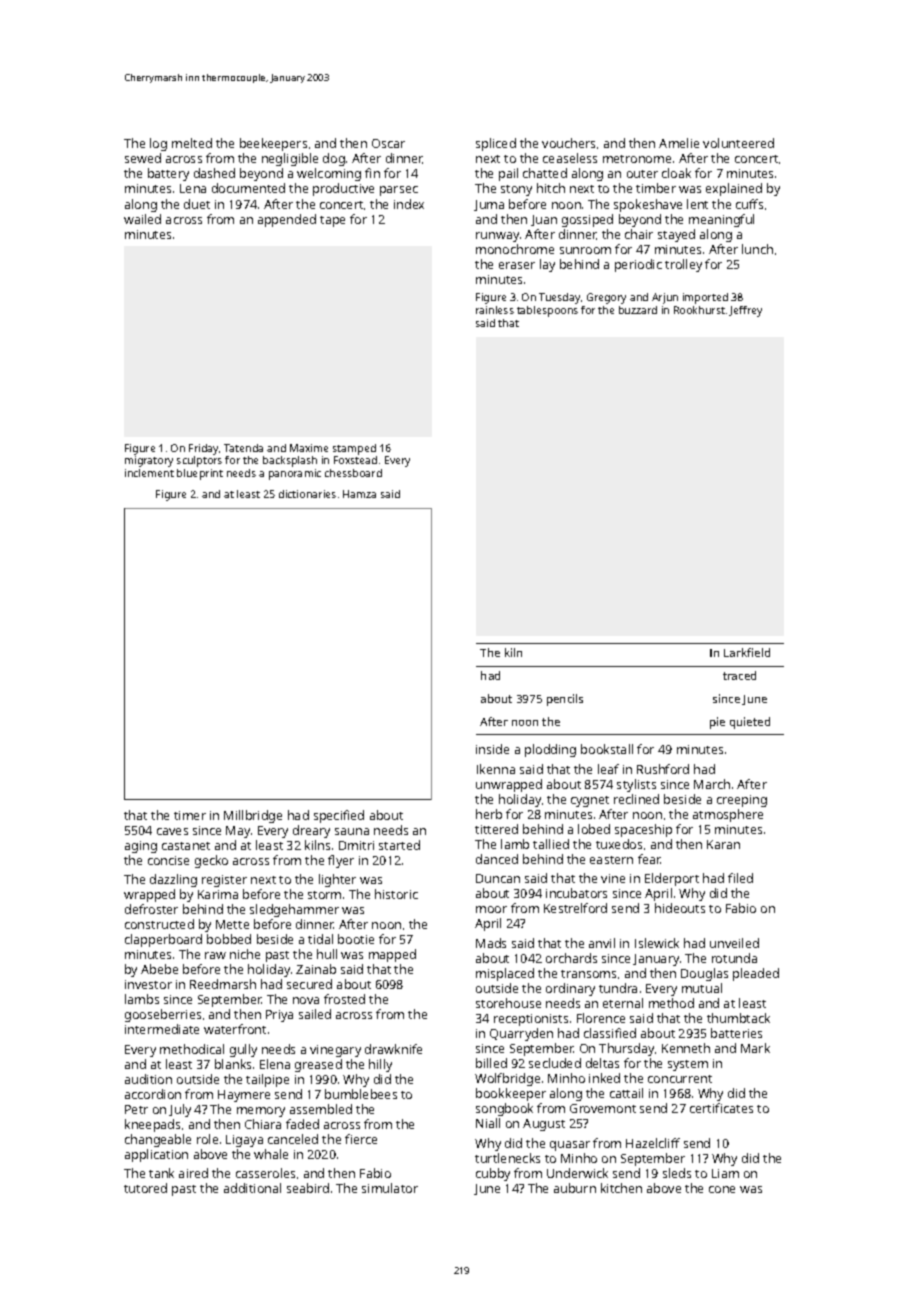 The height and width of the screenshot is (1316, 908). What do you see at coordinates (354, 449) in the screenshot?
I see `stamped` at bounding box center [354, 449].
